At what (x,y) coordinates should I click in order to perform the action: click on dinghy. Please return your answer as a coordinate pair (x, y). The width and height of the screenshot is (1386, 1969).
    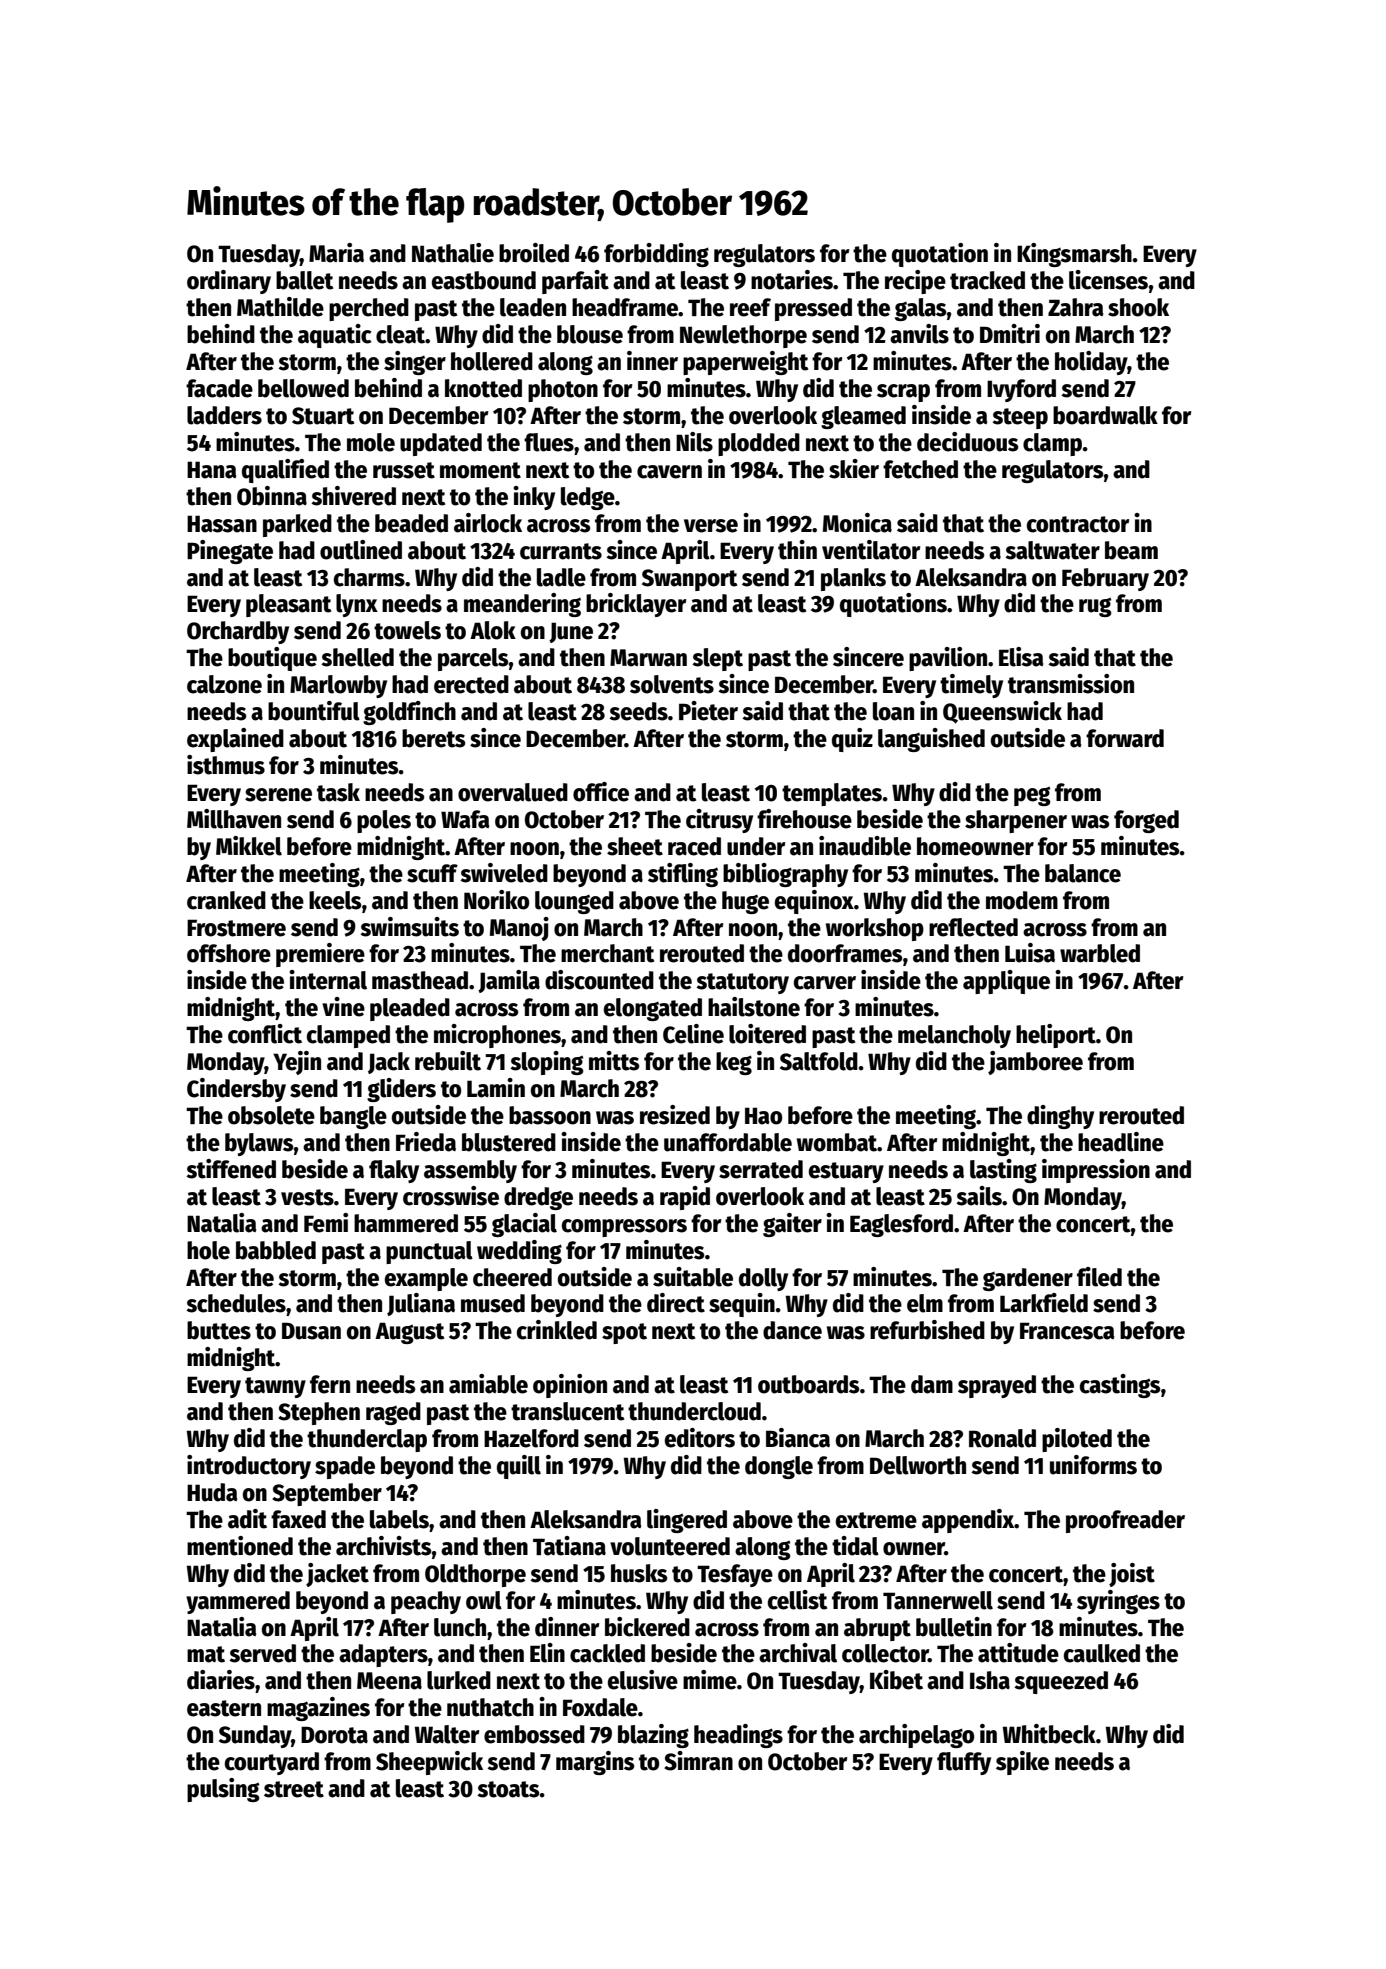
    Looking at the image, I should click on (1060, 1117).
